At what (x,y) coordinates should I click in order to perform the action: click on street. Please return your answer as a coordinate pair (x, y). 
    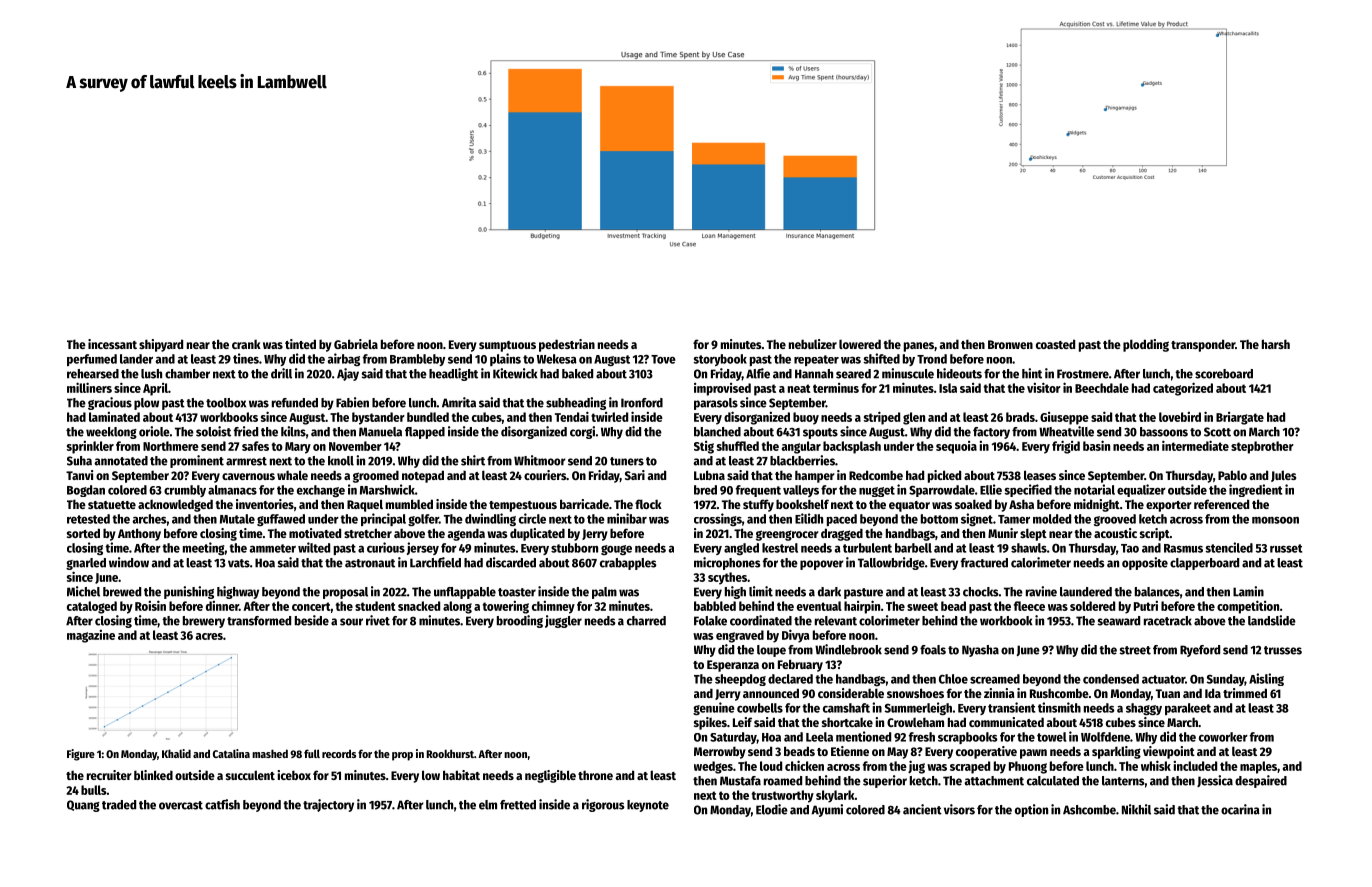
    Looking at the image, I should click on (1135, 650).
